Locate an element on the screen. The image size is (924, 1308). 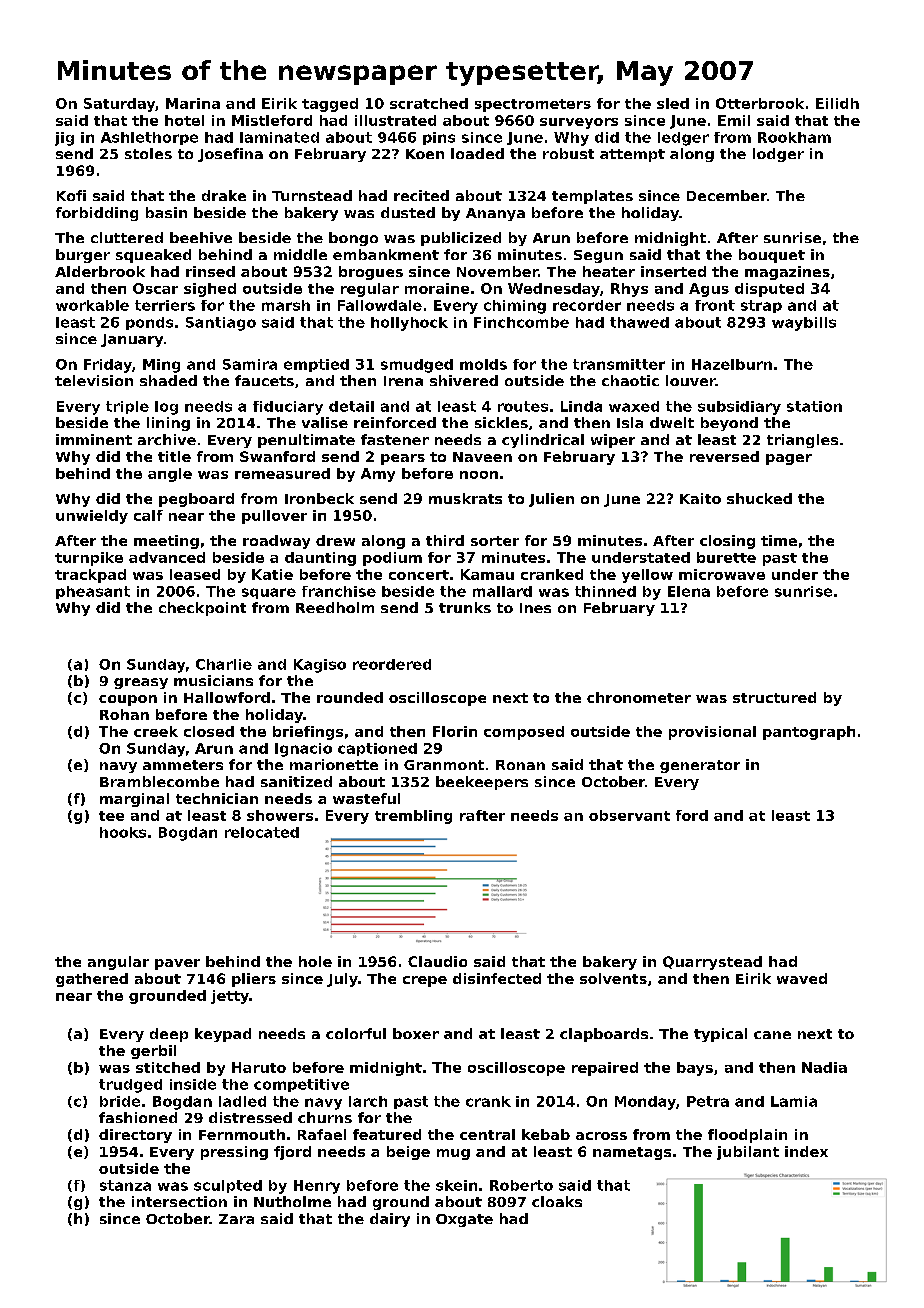
Segun is located at coordinates (598, 256).
